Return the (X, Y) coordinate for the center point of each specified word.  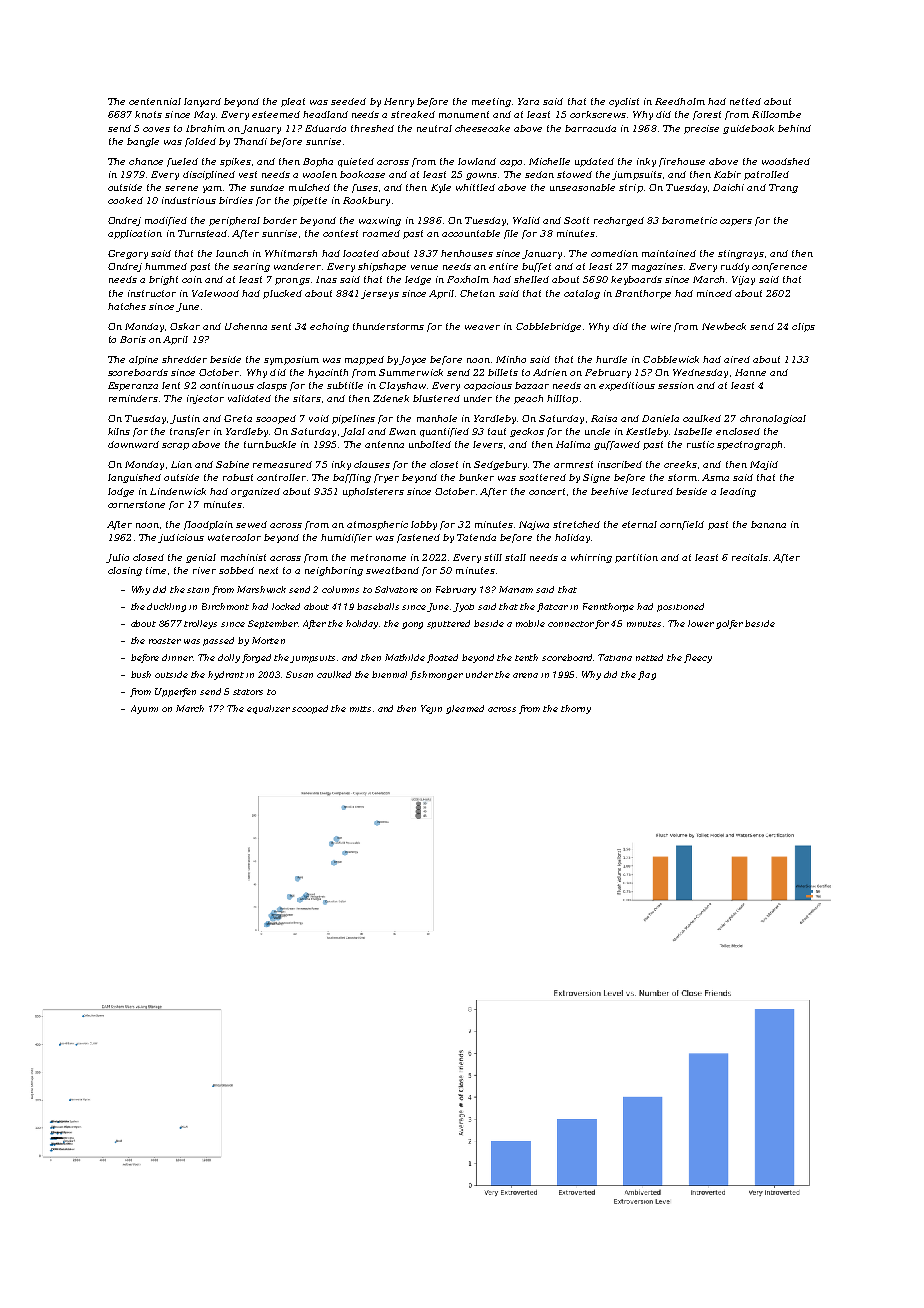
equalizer (268, 709)
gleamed (465, 709)
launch (232, 253)
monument (464, 114)
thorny (576, 709)
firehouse (682, 162)
